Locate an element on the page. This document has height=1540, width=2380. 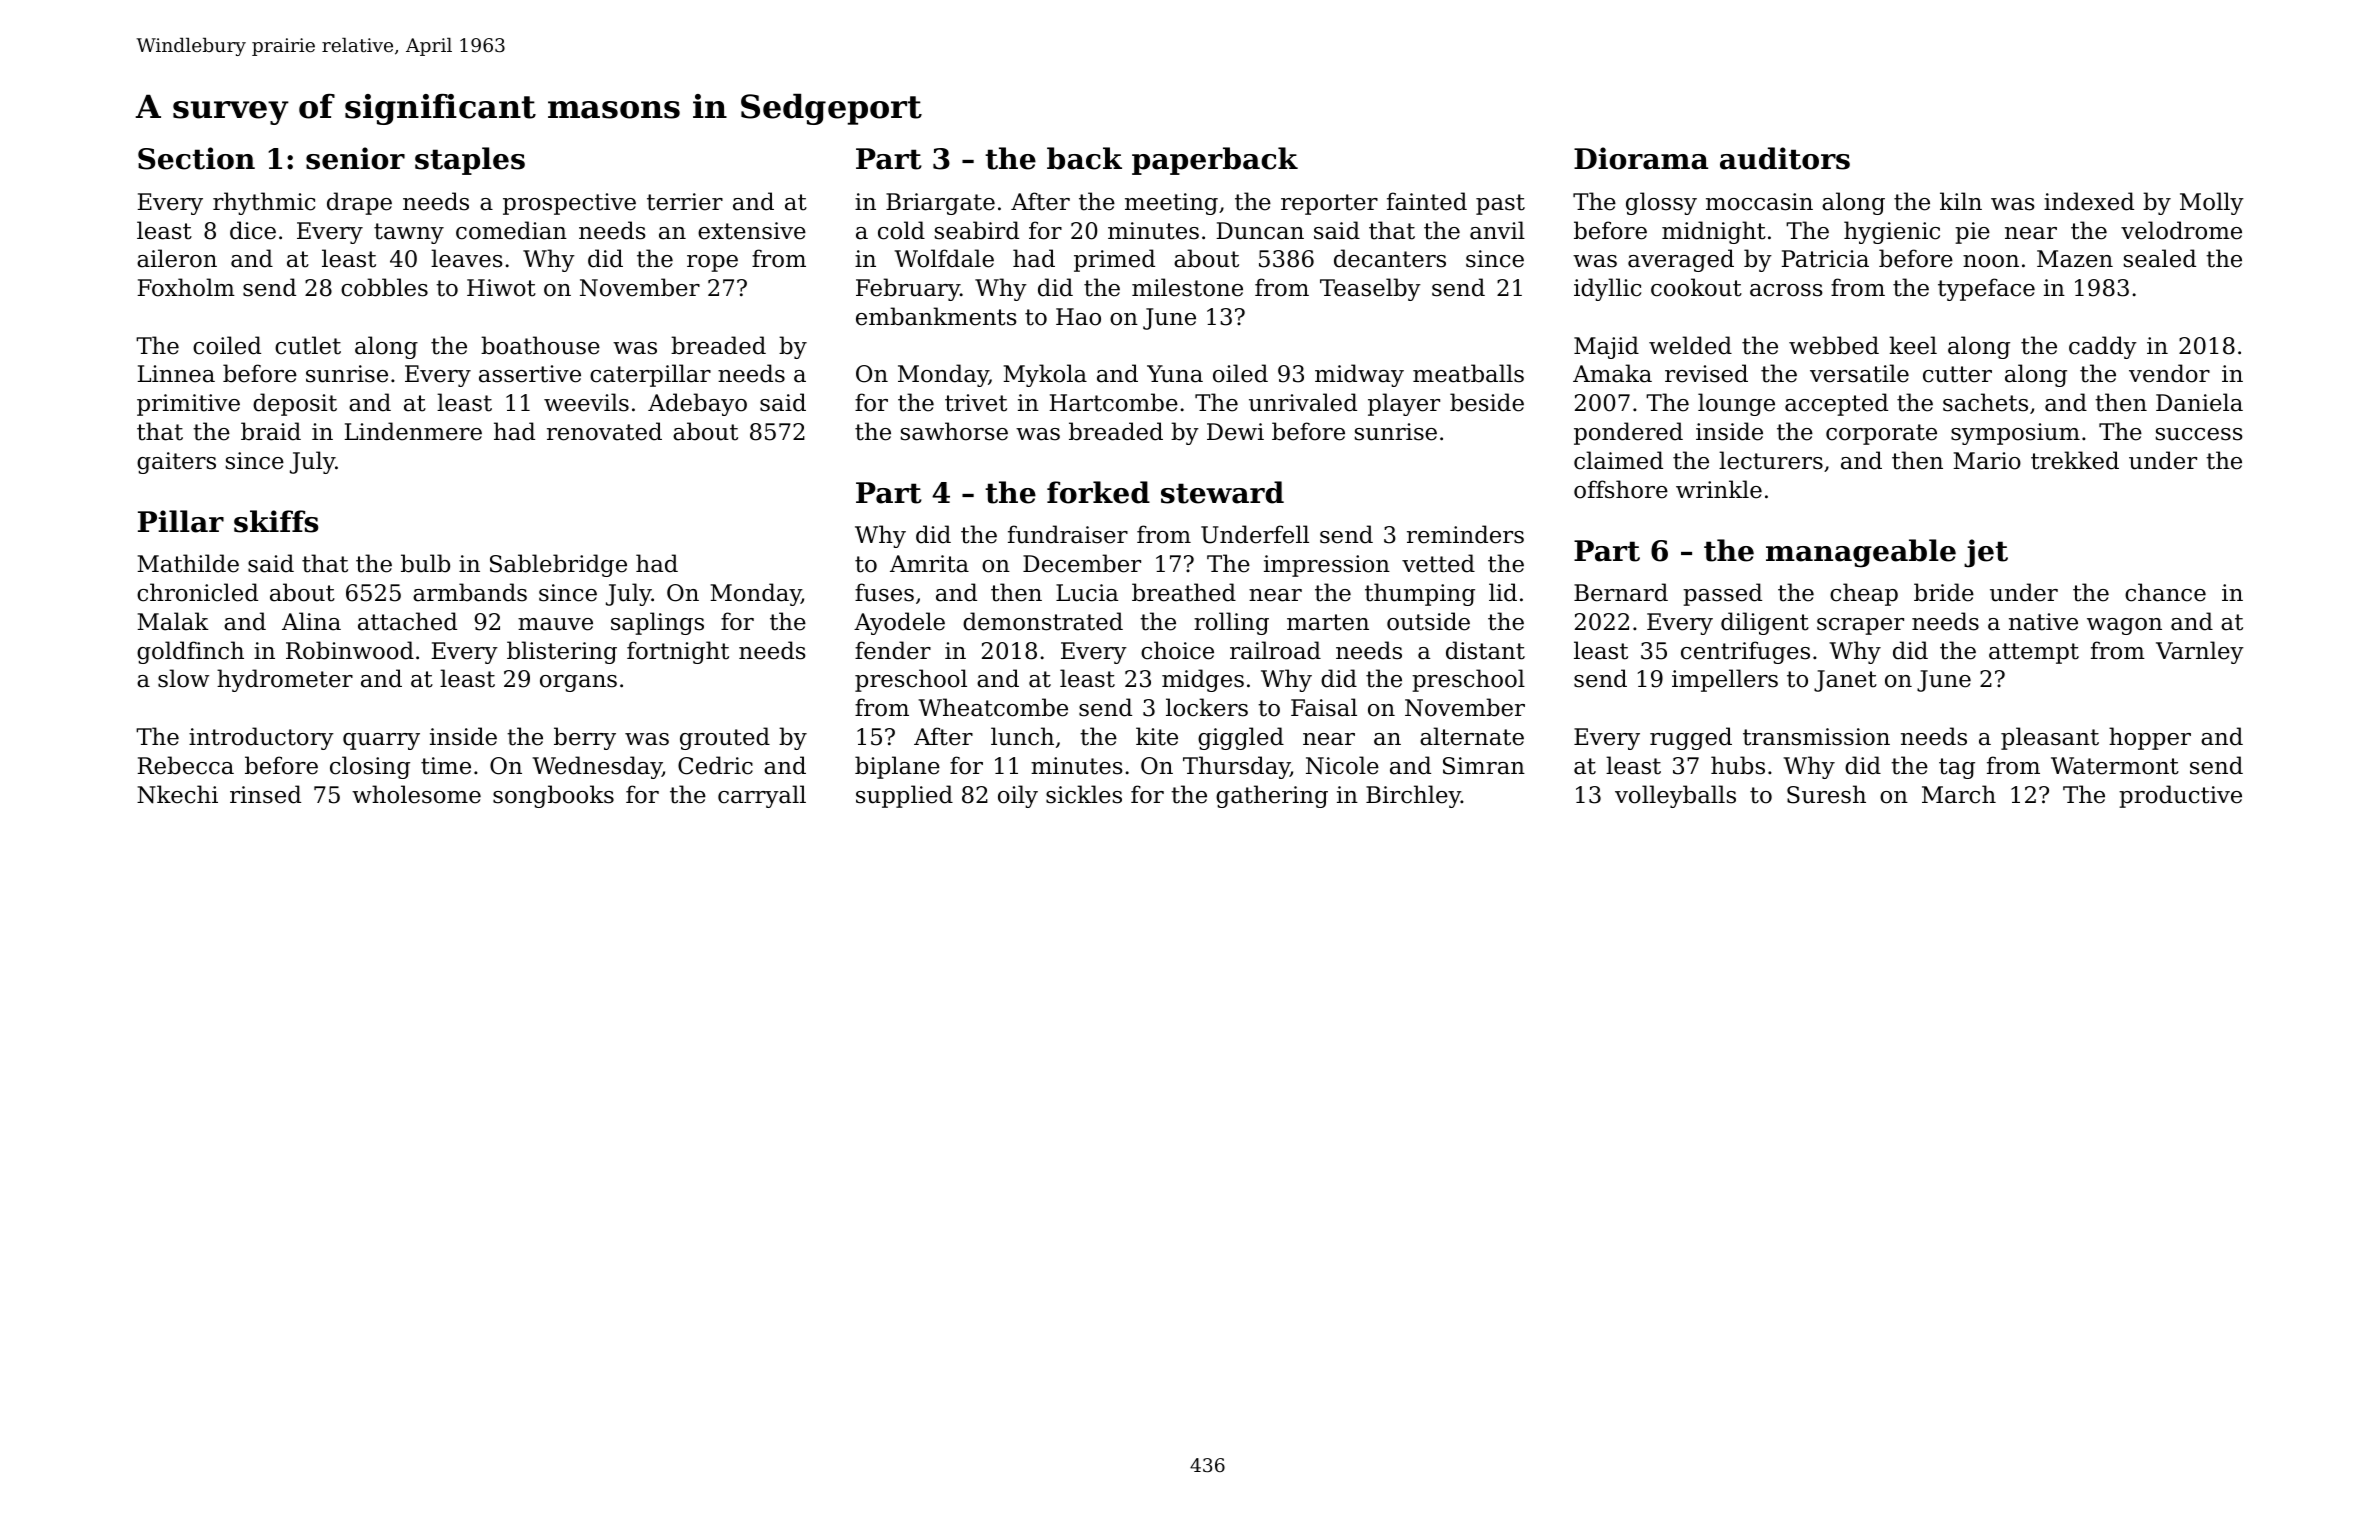
across is located at coordinates (1786, 290).
